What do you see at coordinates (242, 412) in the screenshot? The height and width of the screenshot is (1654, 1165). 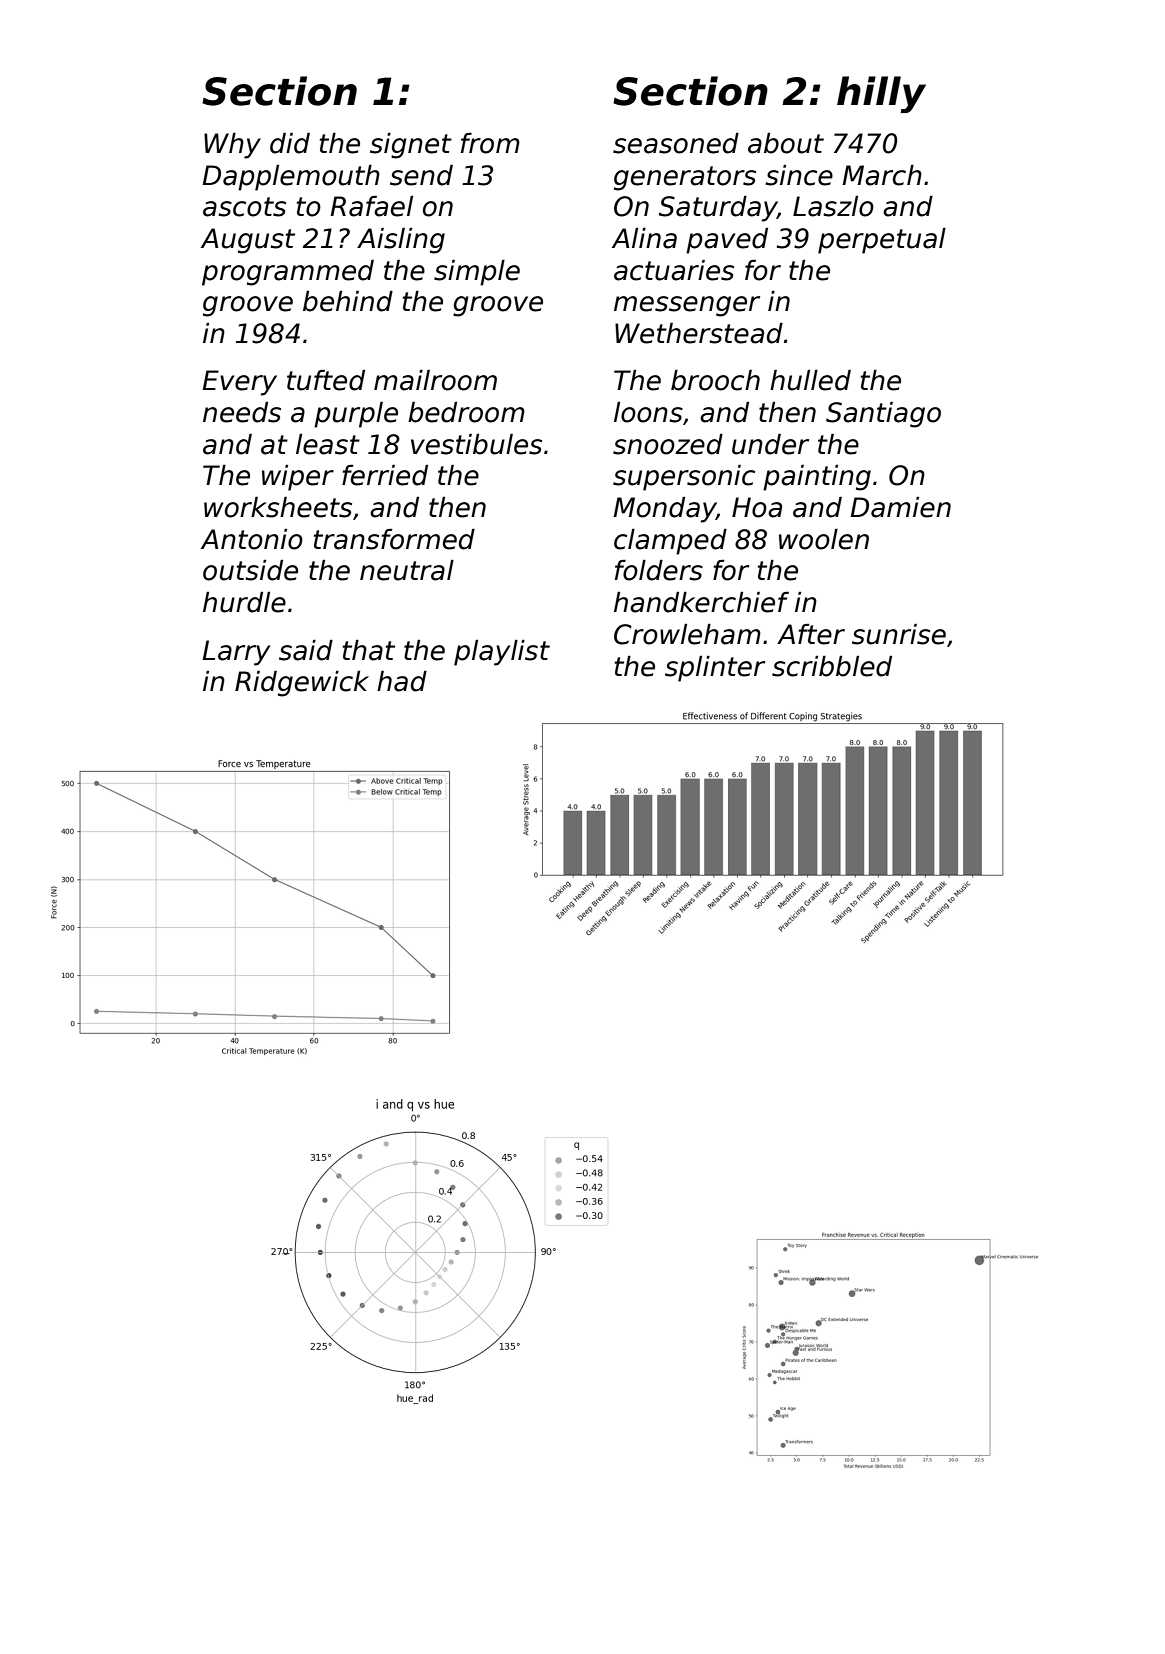 I see `needs` at bounding box center [242, 412].
